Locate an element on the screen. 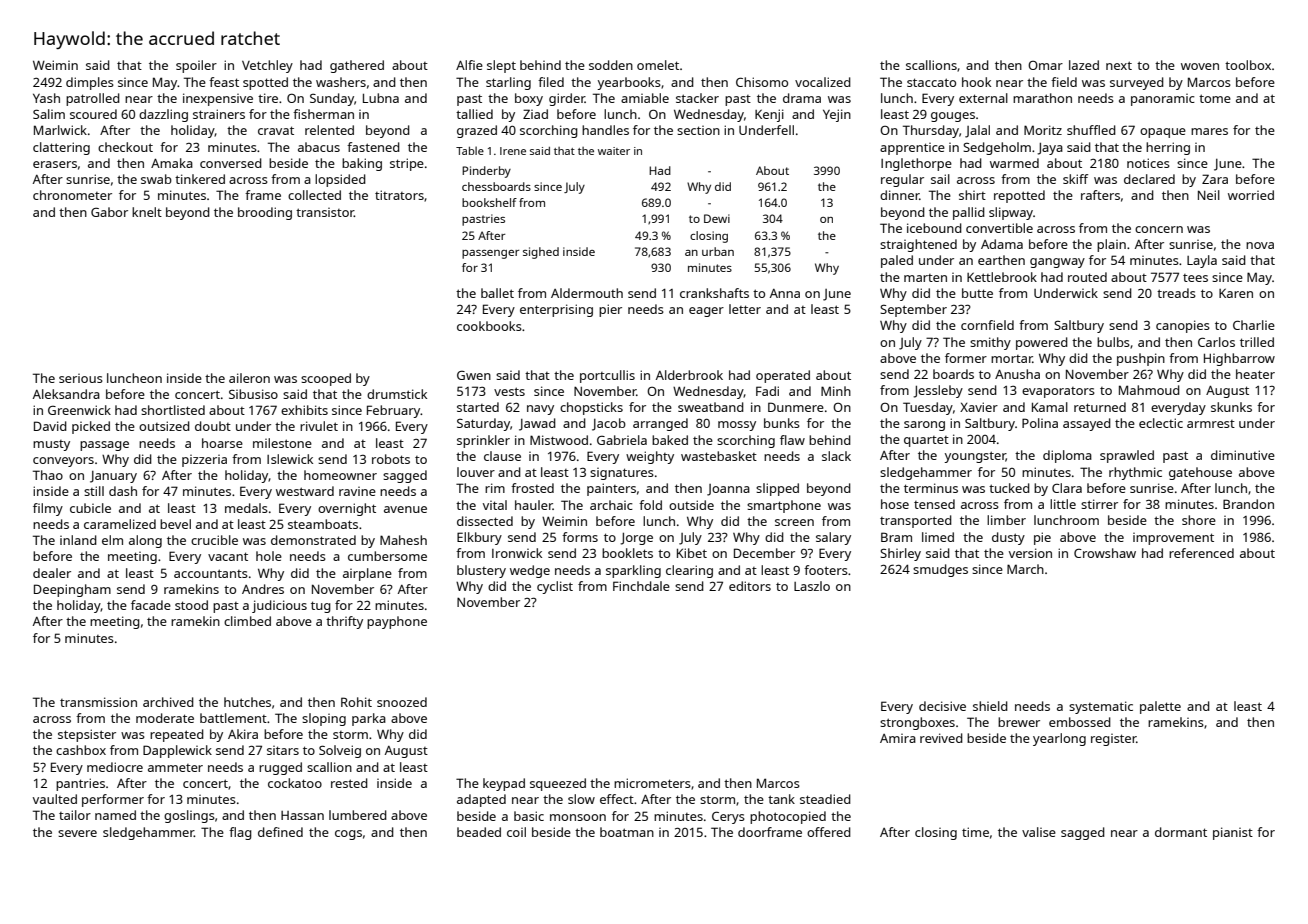  Dewi is located at coordinates (717, 218).
